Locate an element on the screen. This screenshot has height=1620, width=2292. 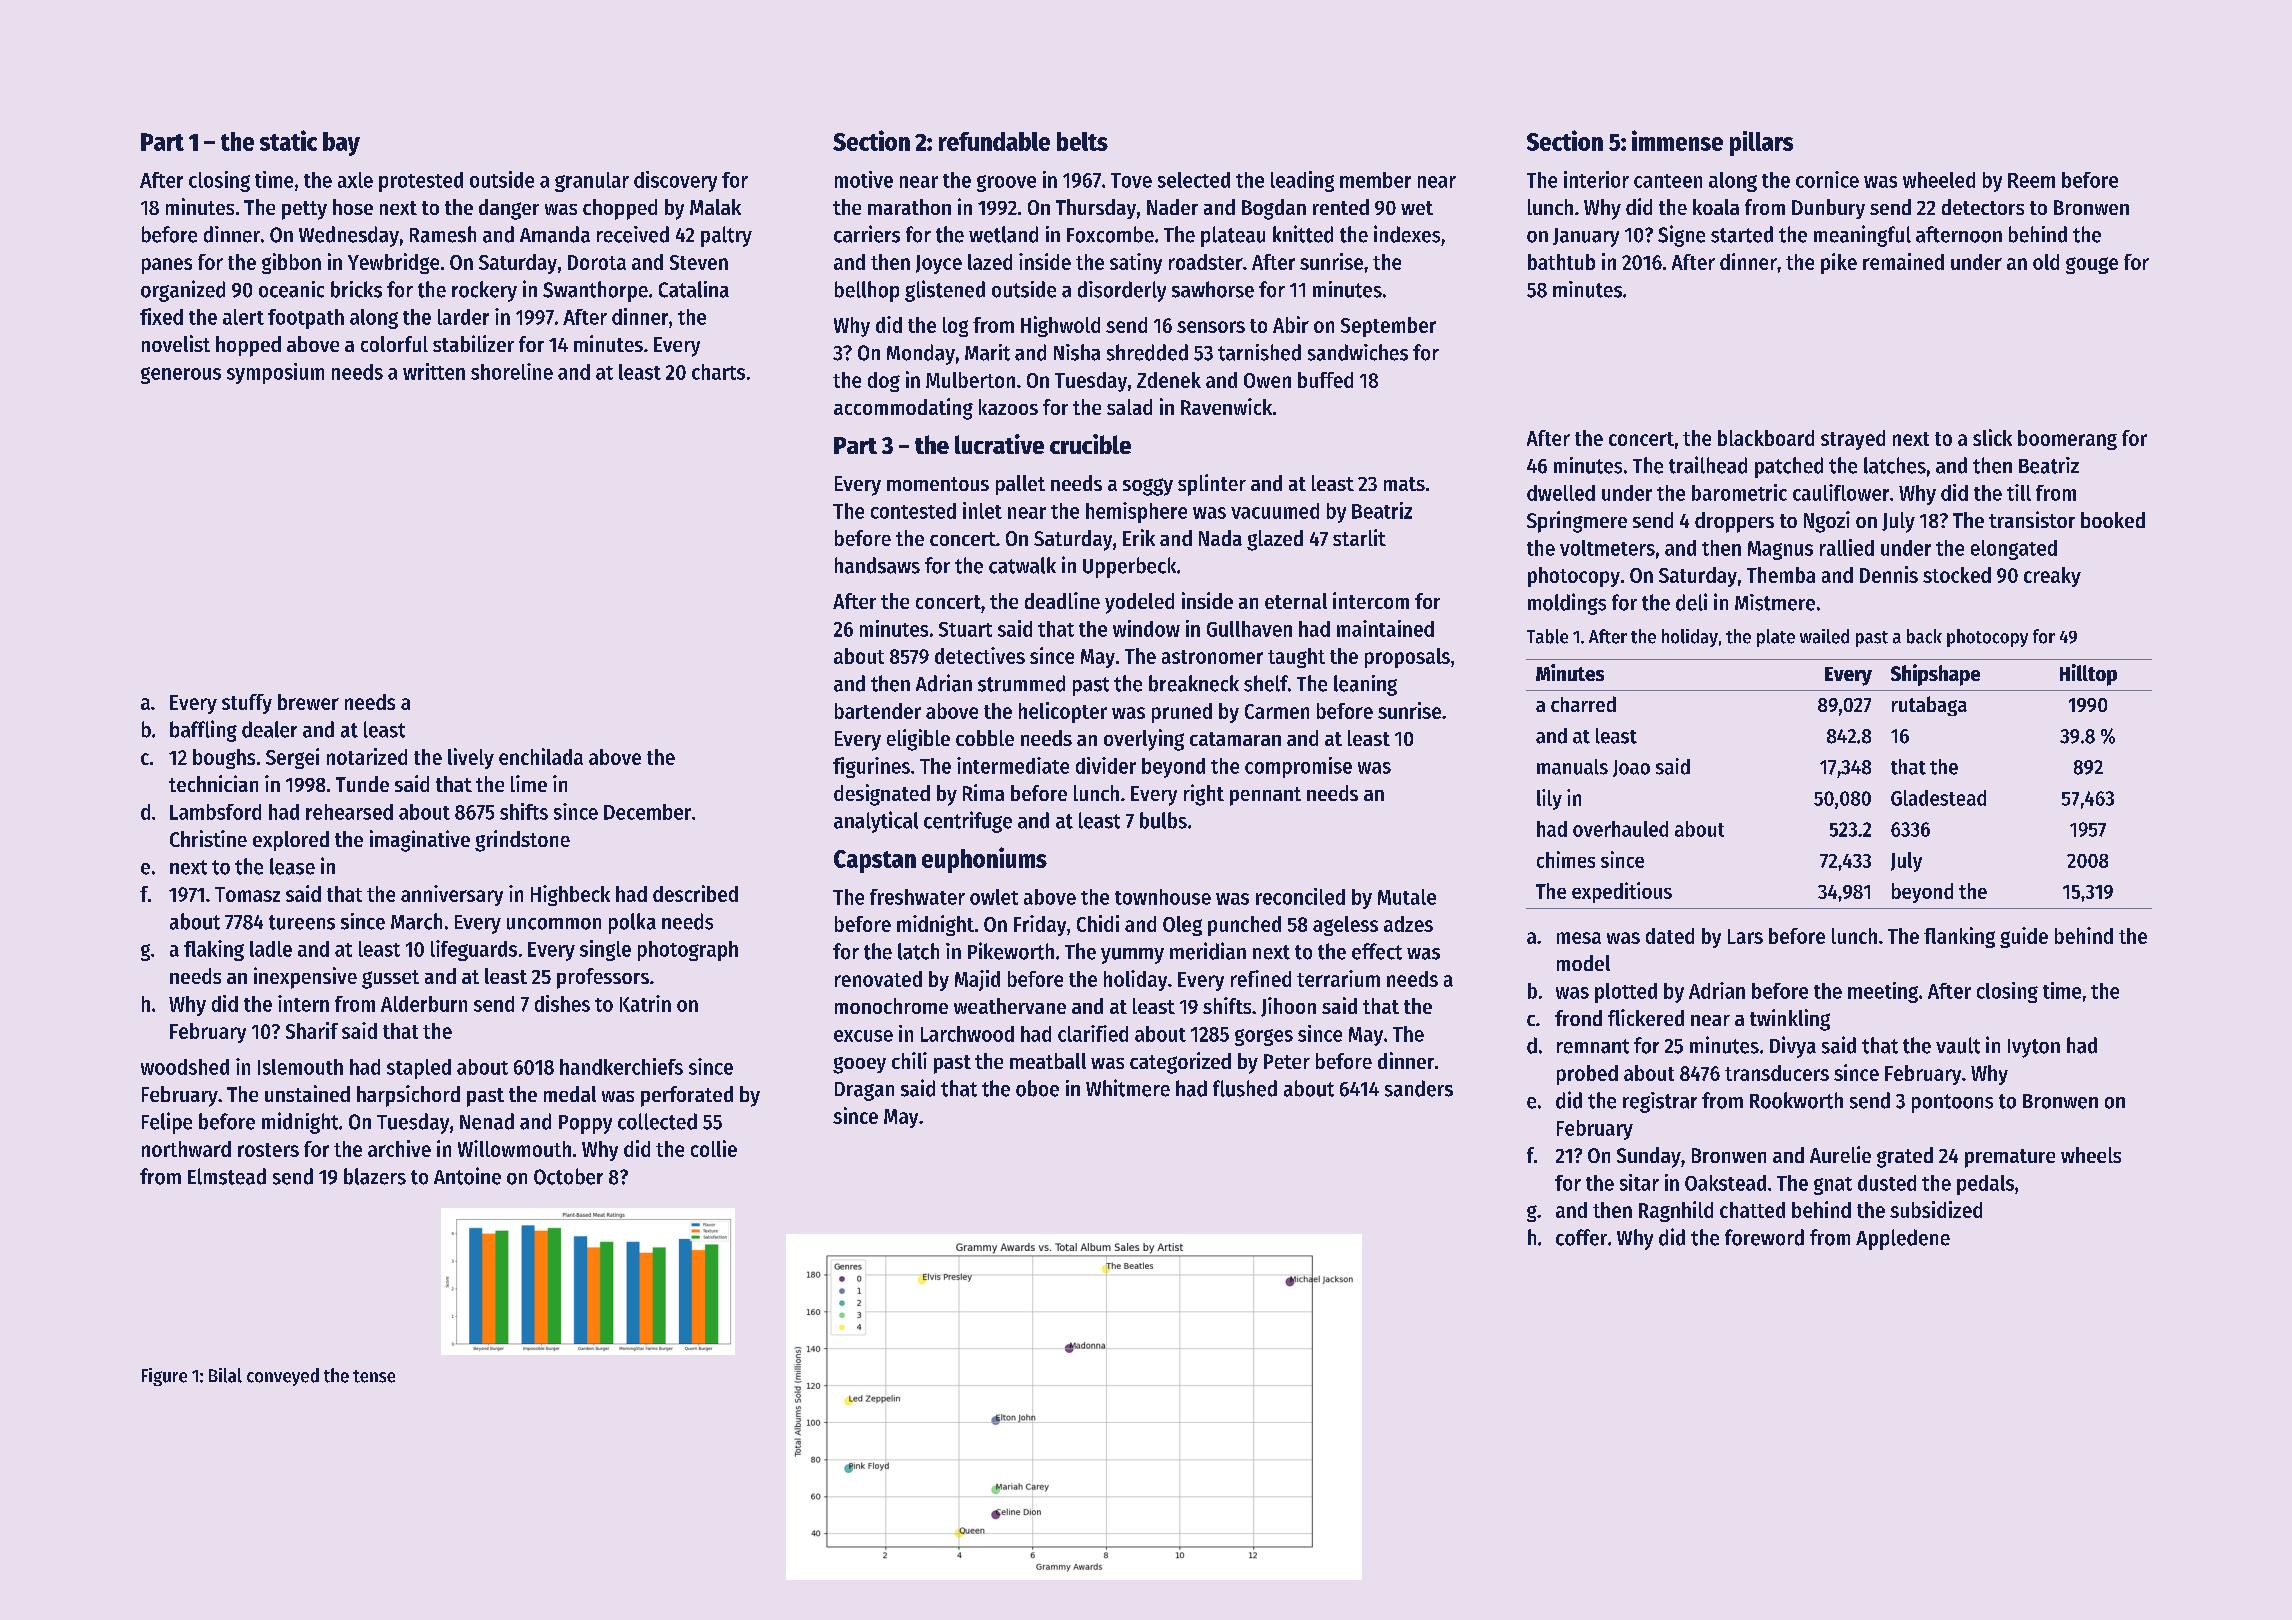
Figure is located at coordinates (164, 1377).
